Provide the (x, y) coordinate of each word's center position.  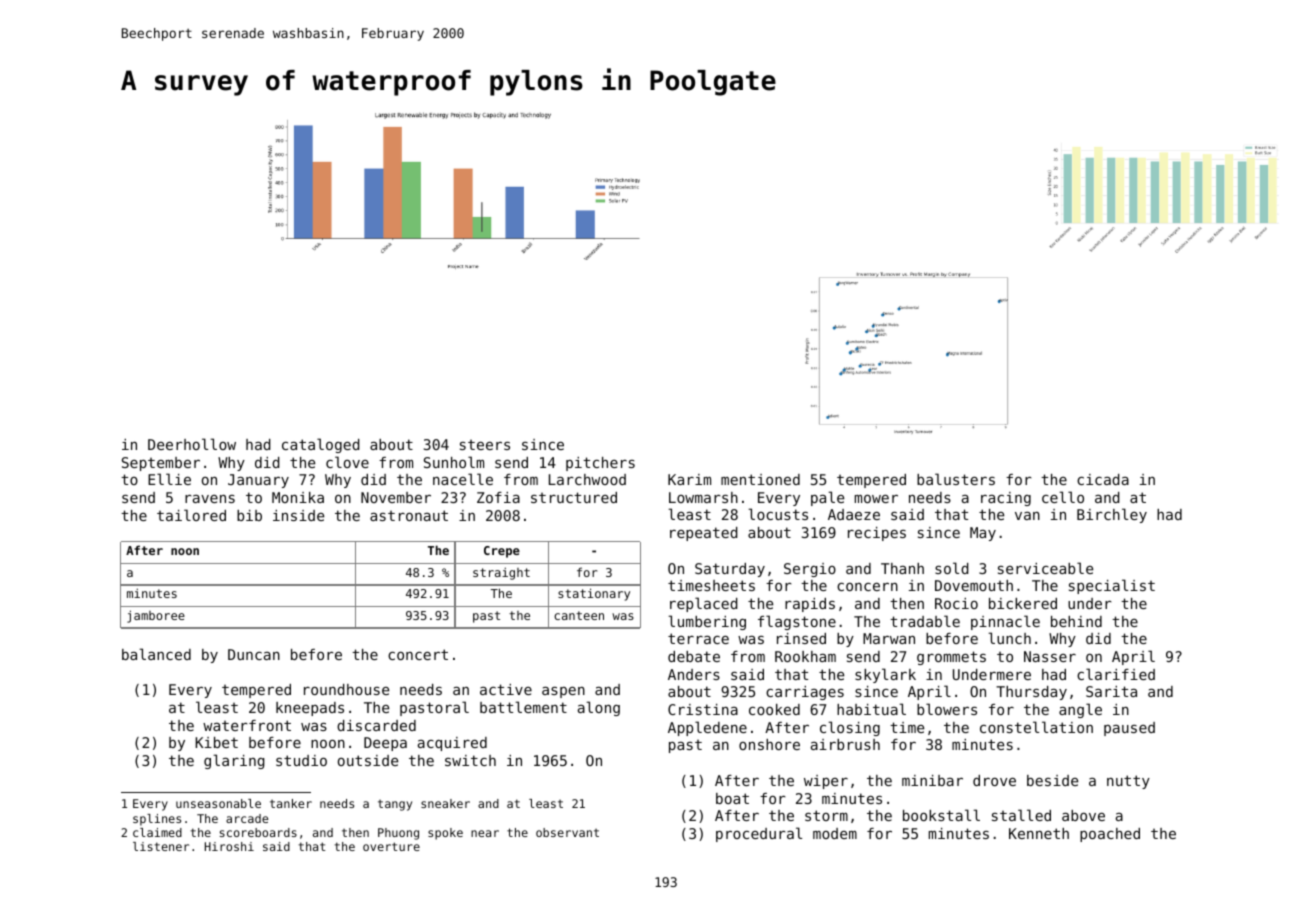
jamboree (156, 616)
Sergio (810, 570)
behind (1076, 621)
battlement (523, 707)
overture (391, 846)
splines (157, 820)
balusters (956, 479)
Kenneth (1039, 833)
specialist (1112, 586)
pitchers (600, 464)
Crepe (502, 552)
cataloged (321, 445)
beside (1052, 780)
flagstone (797, 622)
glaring (234, 761)
